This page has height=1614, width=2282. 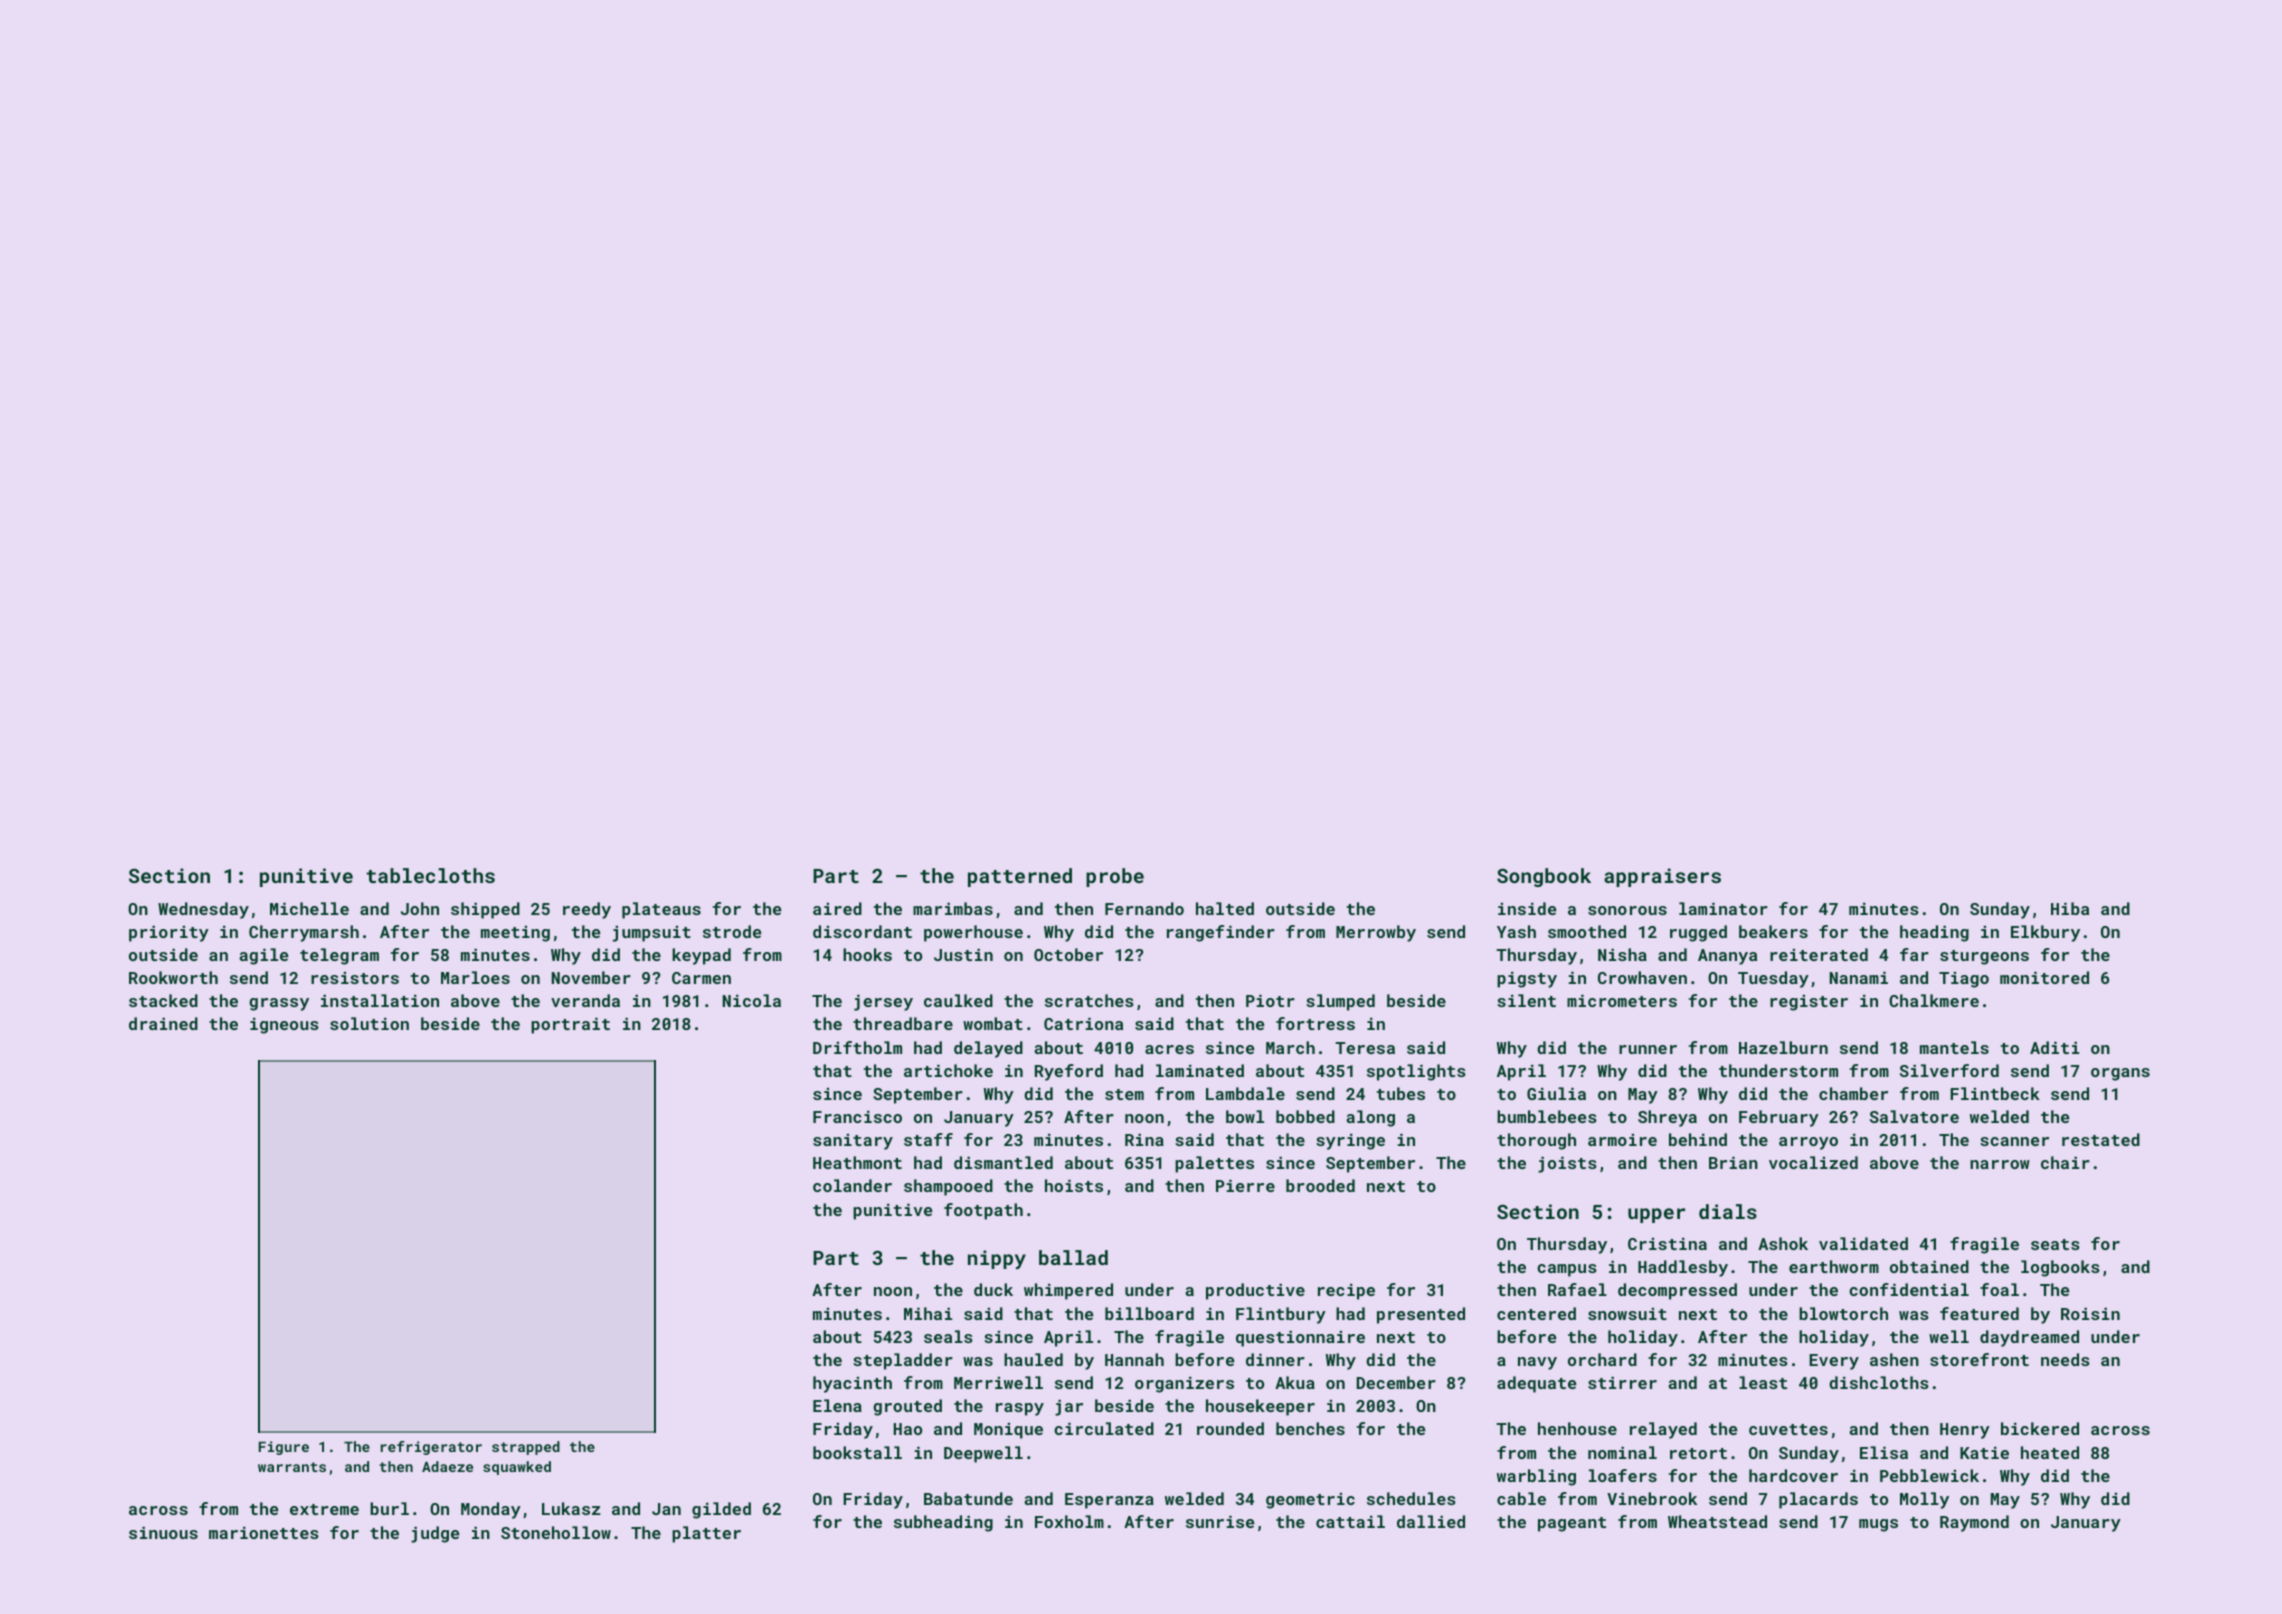 I want to click on scratches, so click(x=1089, y=1000).
